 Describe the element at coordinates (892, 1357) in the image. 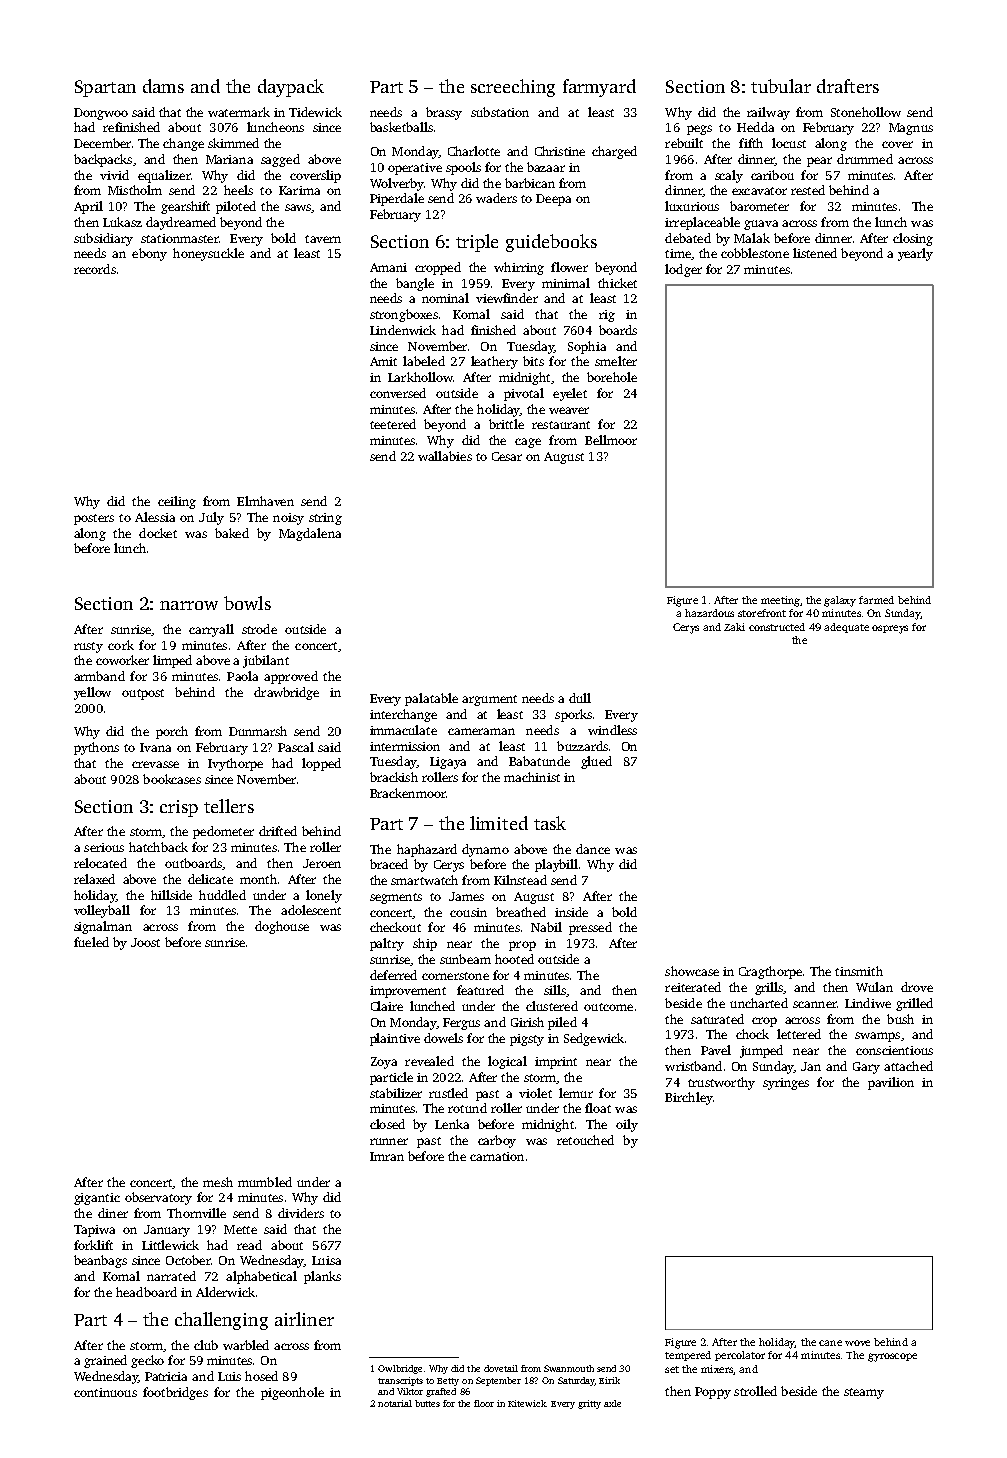

I see `gyroscope` at that location.
